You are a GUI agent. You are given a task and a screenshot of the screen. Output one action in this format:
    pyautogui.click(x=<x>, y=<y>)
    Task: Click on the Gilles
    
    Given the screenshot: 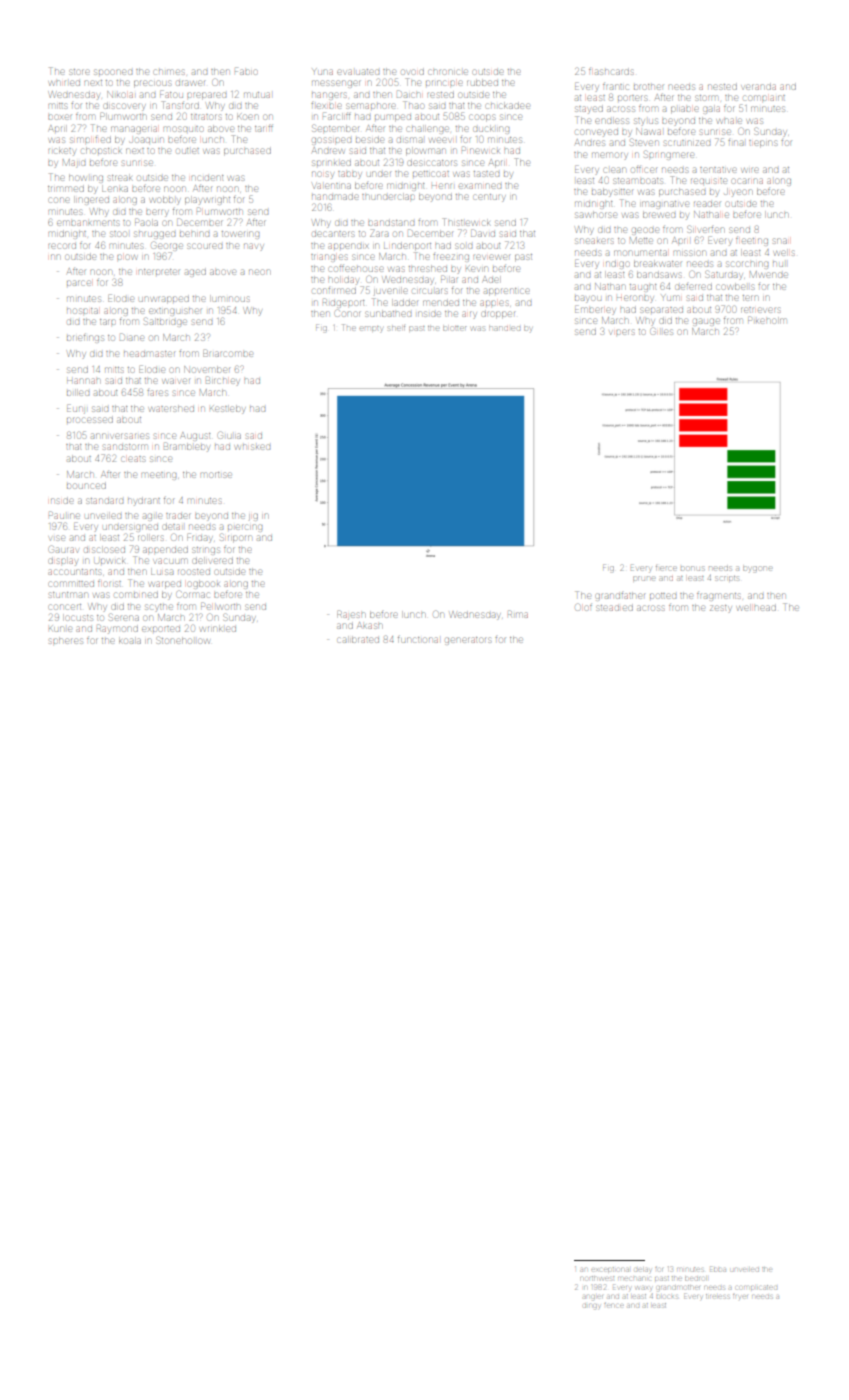 What is the action you would take?
    pyautogui.click(x=662, y=331)
